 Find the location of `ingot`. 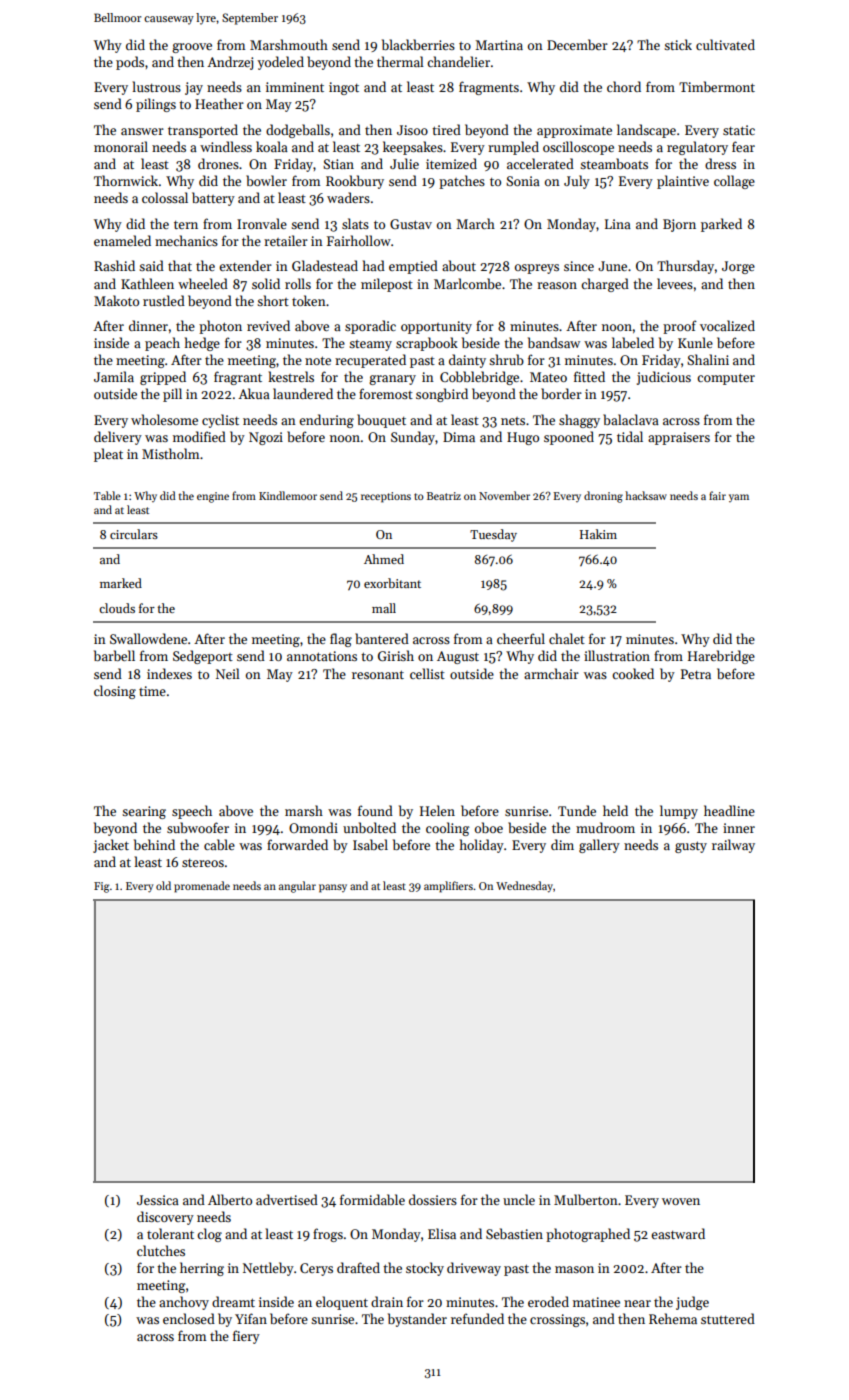

ingot is located at coordinates (344, 88).
